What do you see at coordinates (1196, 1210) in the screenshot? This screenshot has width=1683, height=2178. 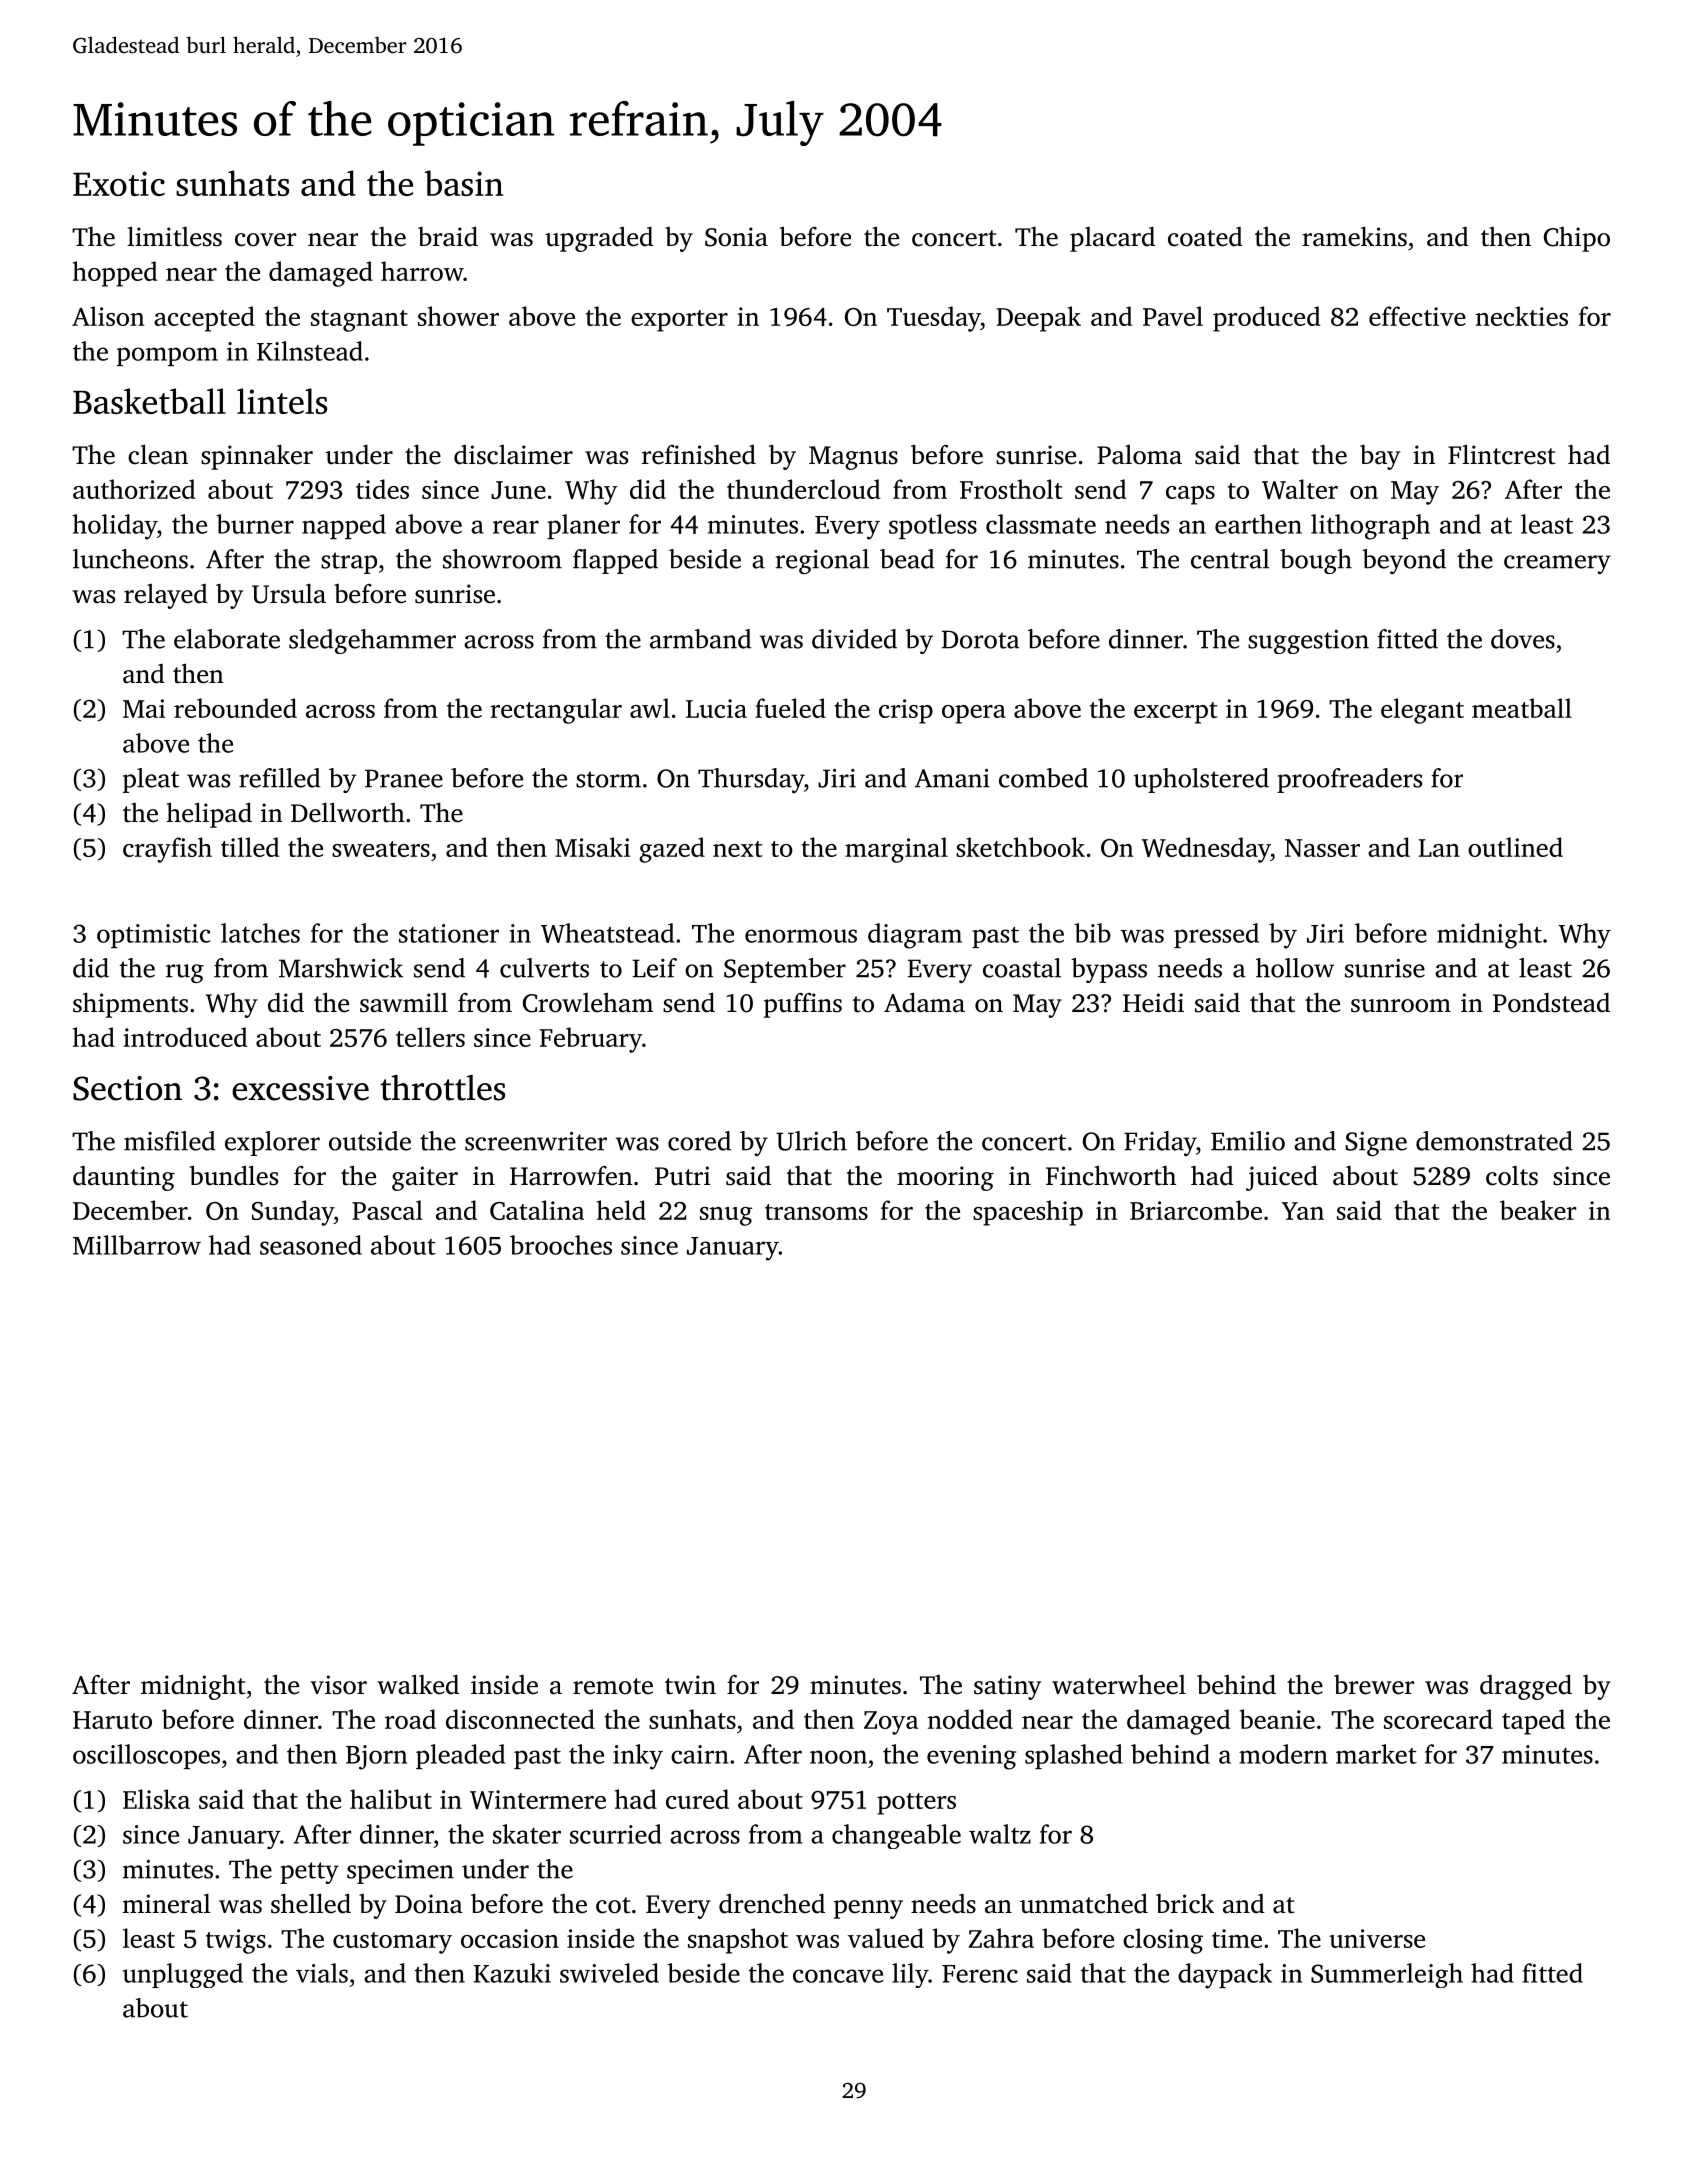 I see `Briarcombe` at bounding box center [1196, 1210].
